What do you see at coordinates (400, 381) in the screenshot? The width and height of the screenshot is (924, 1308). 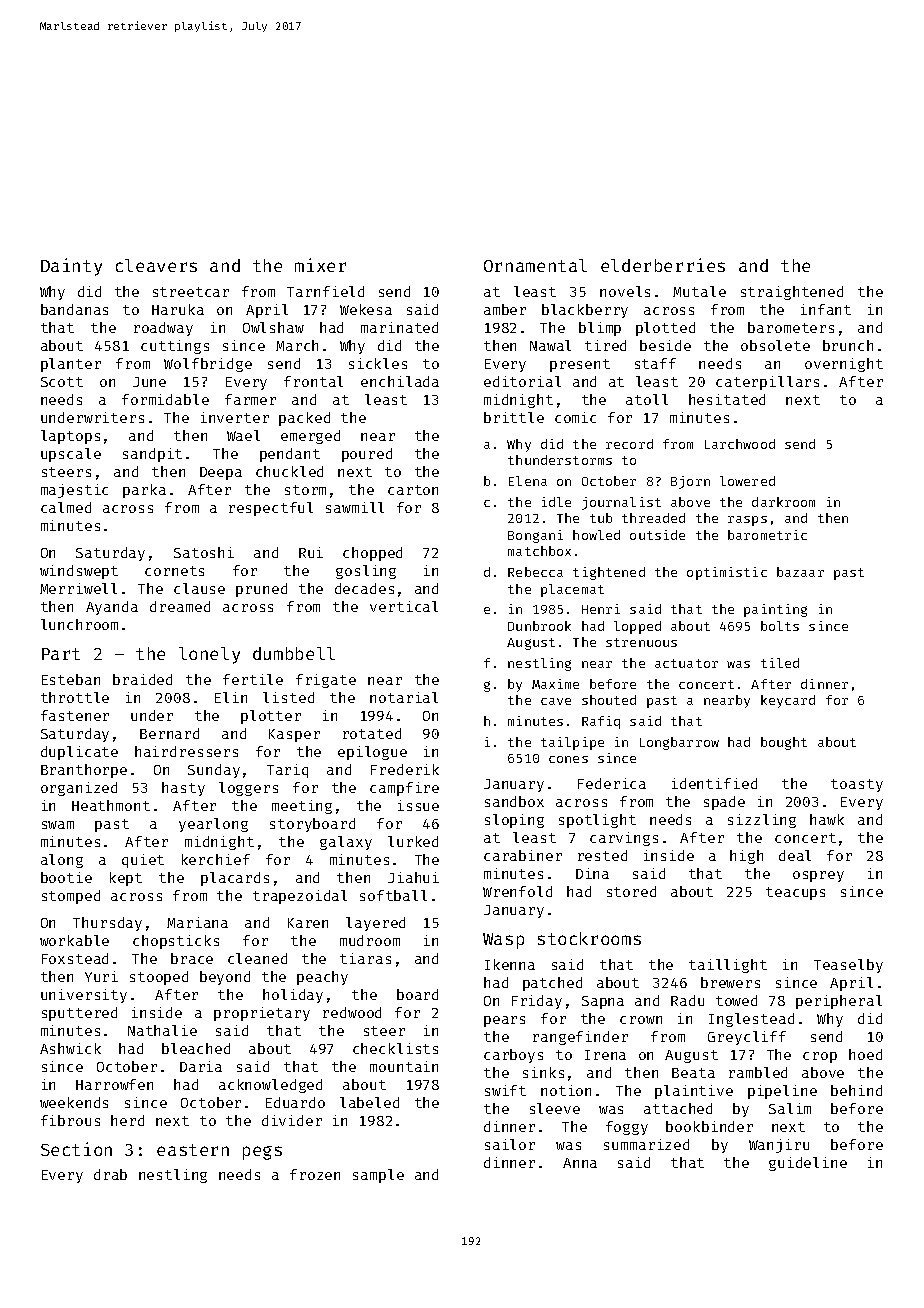 I see `enchilada` at bounding box center [400, 381].
